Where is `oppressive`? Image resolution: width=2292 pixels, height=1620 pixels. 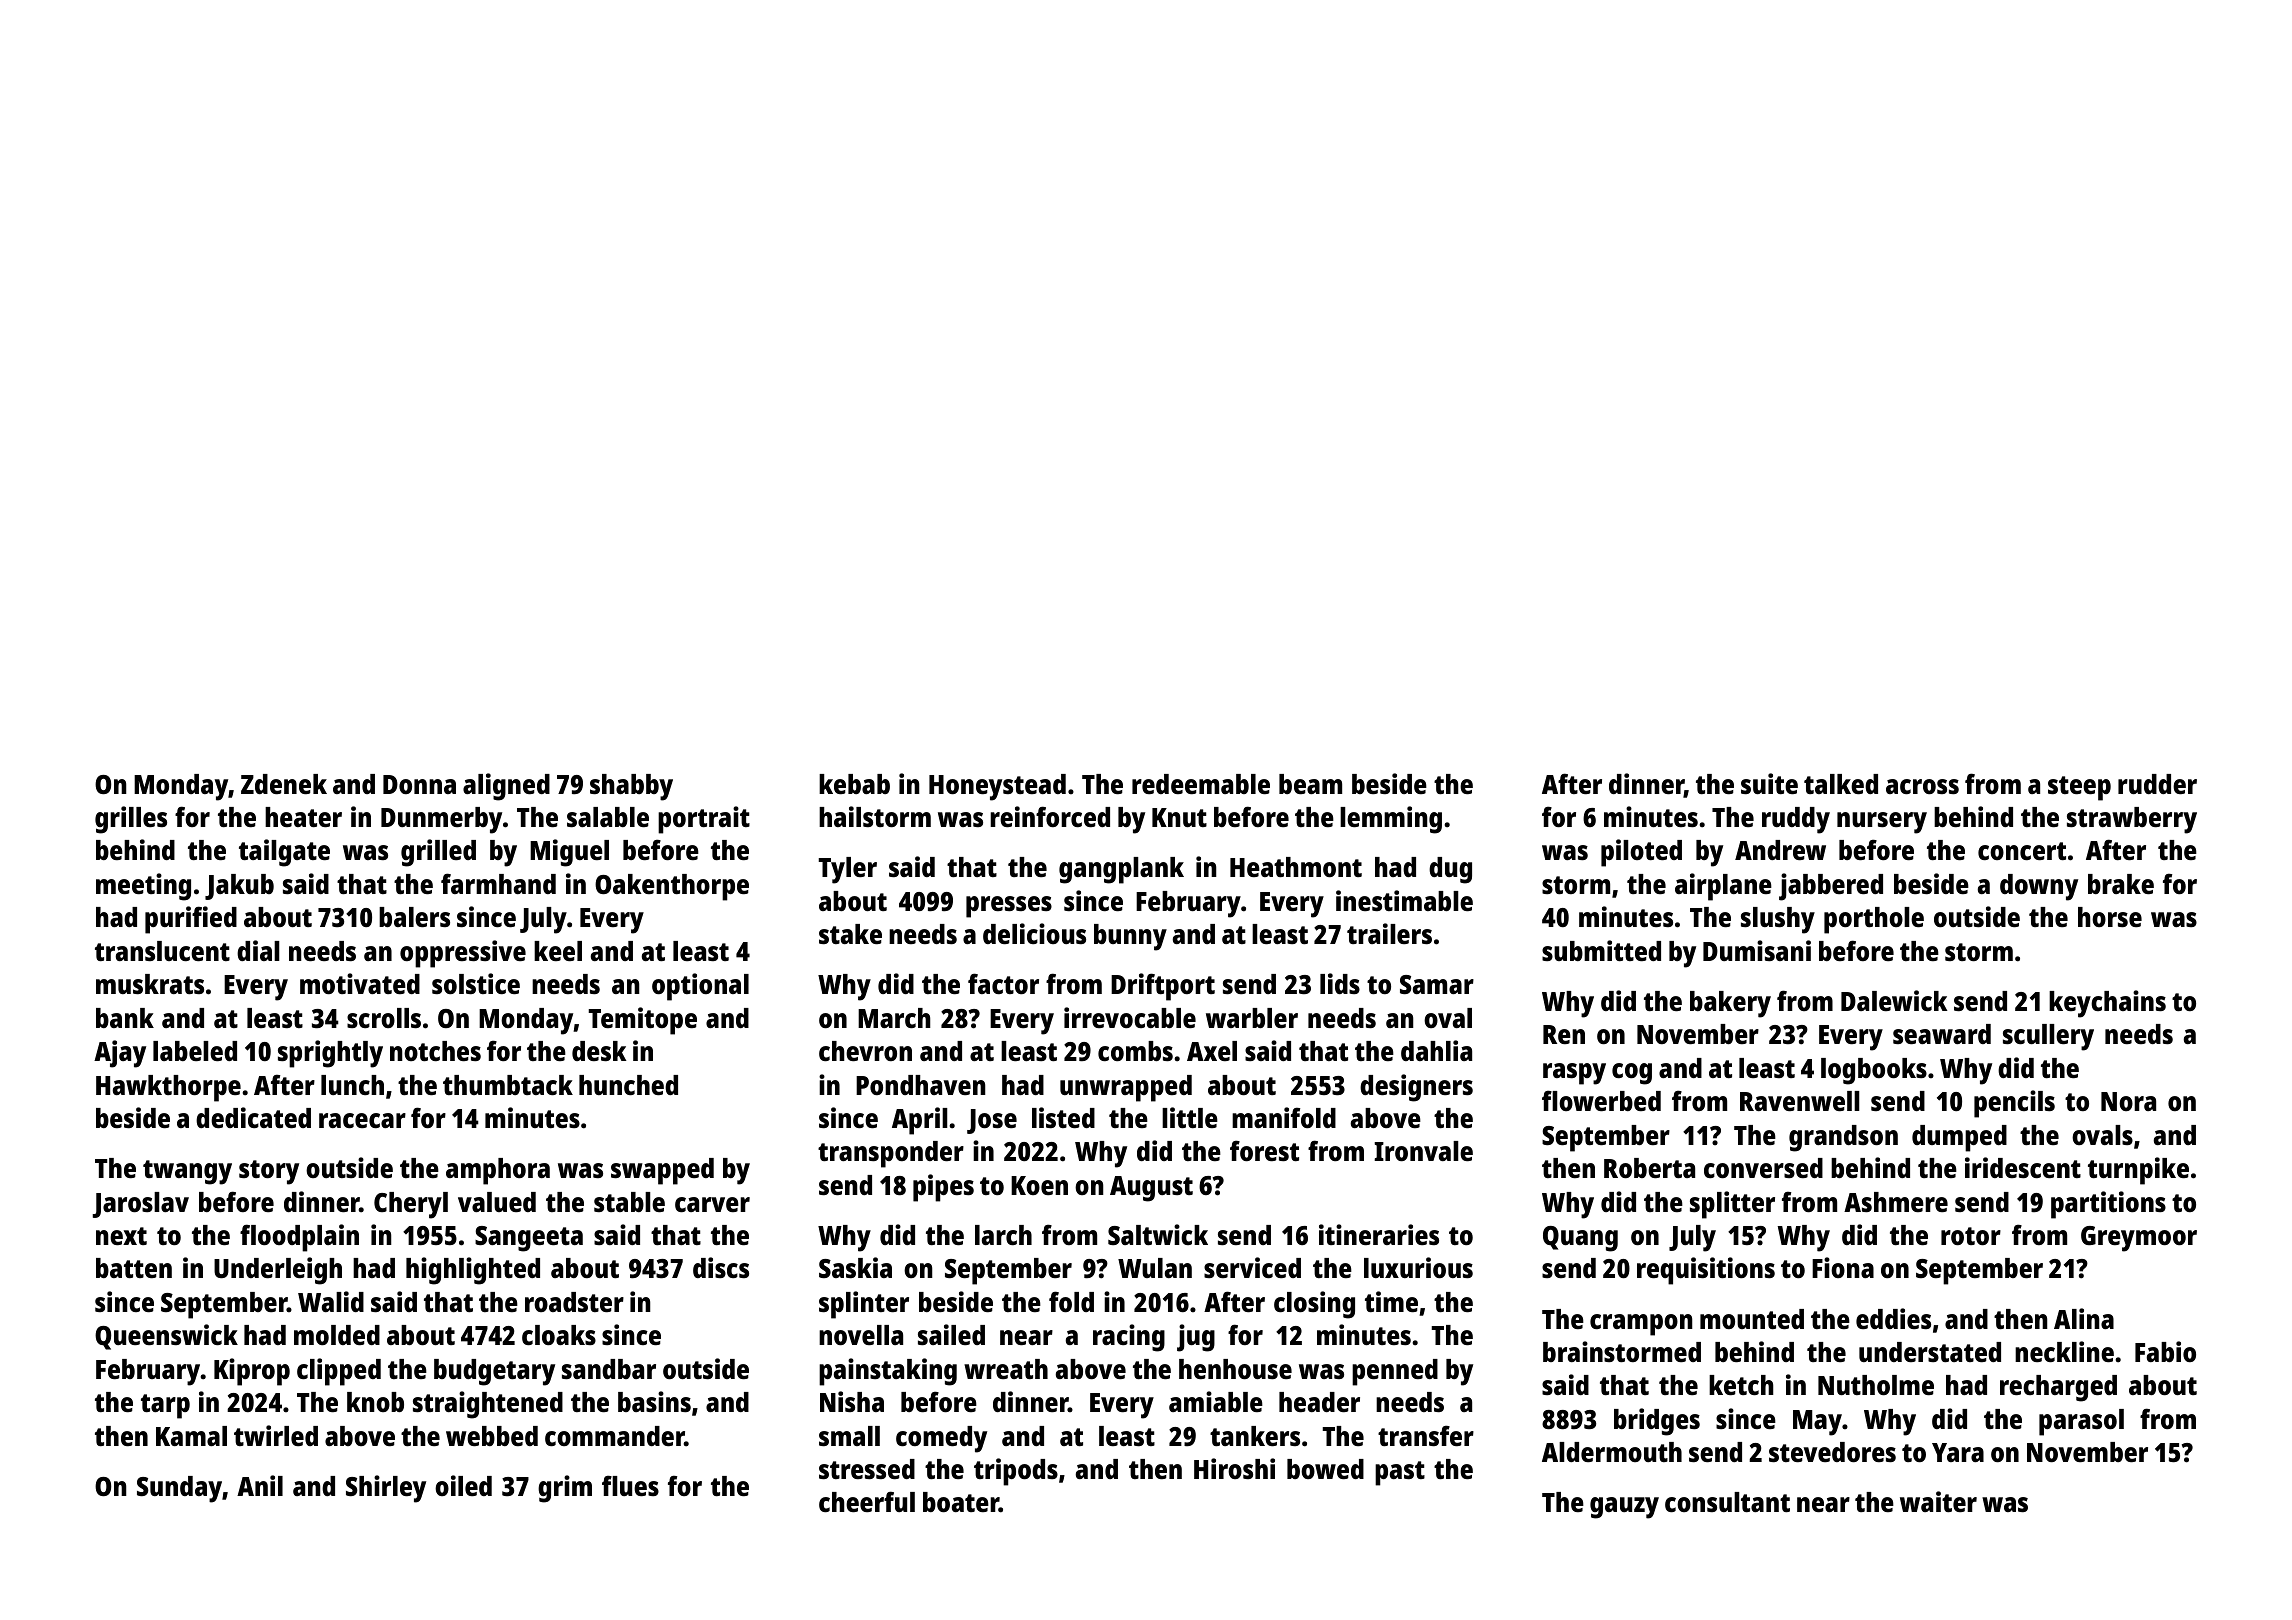 oppressive is located at coordinates (463, 954).
